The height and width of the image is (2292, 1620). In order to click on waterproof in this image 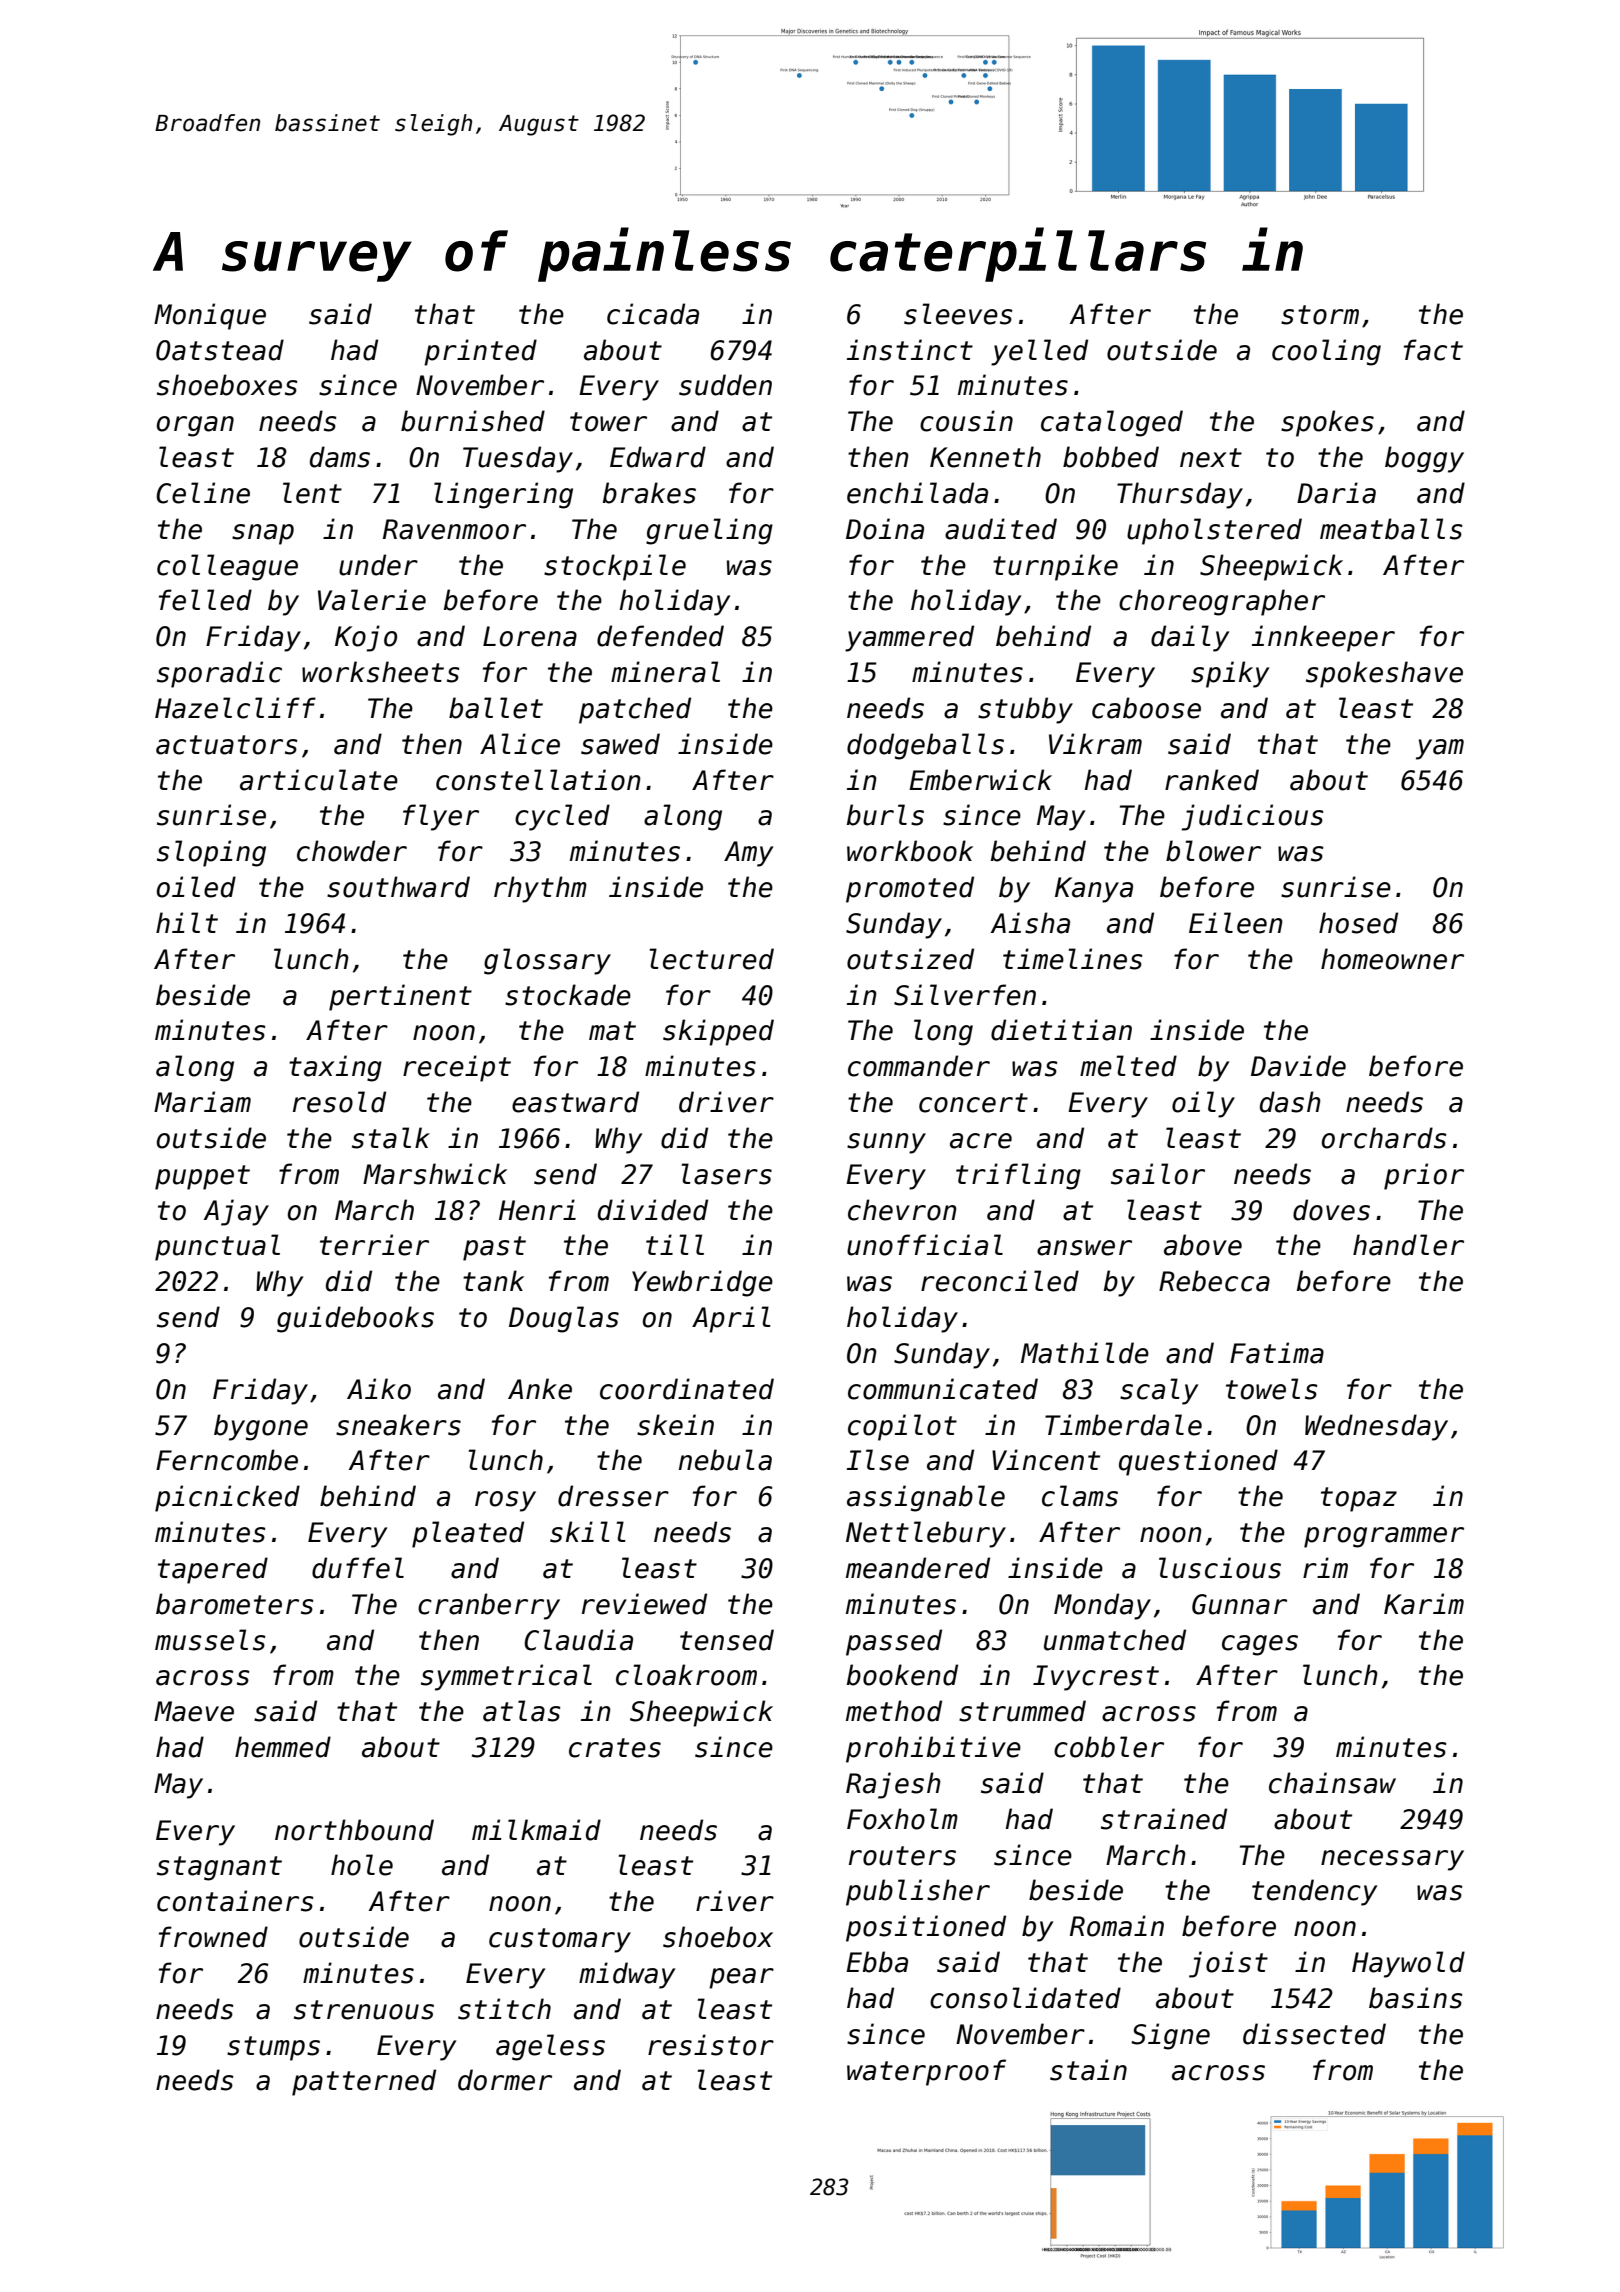, I will do `click(926, 2072)`.
